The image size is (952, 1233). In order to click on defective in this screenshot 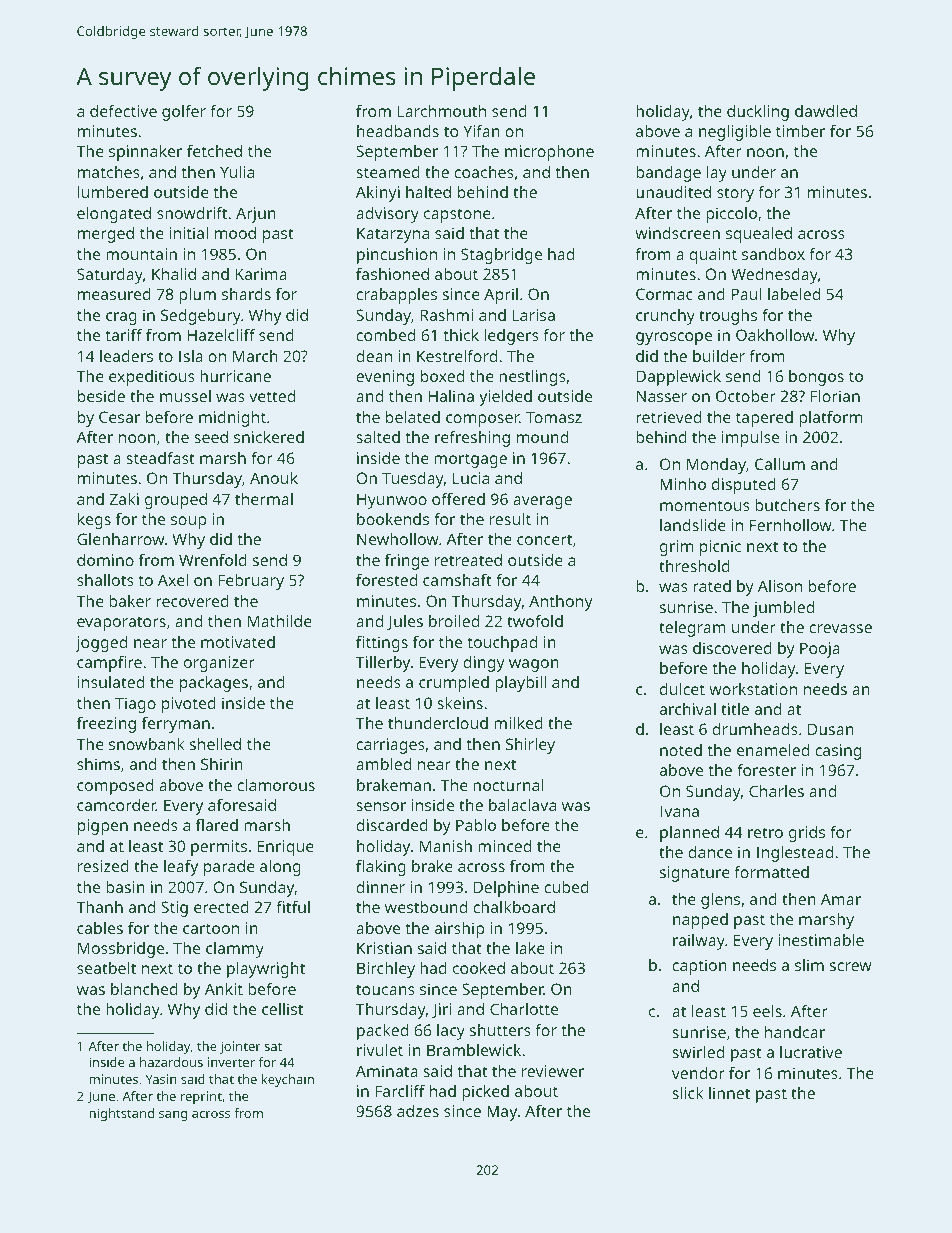, I will do `click(123, 111)`.
